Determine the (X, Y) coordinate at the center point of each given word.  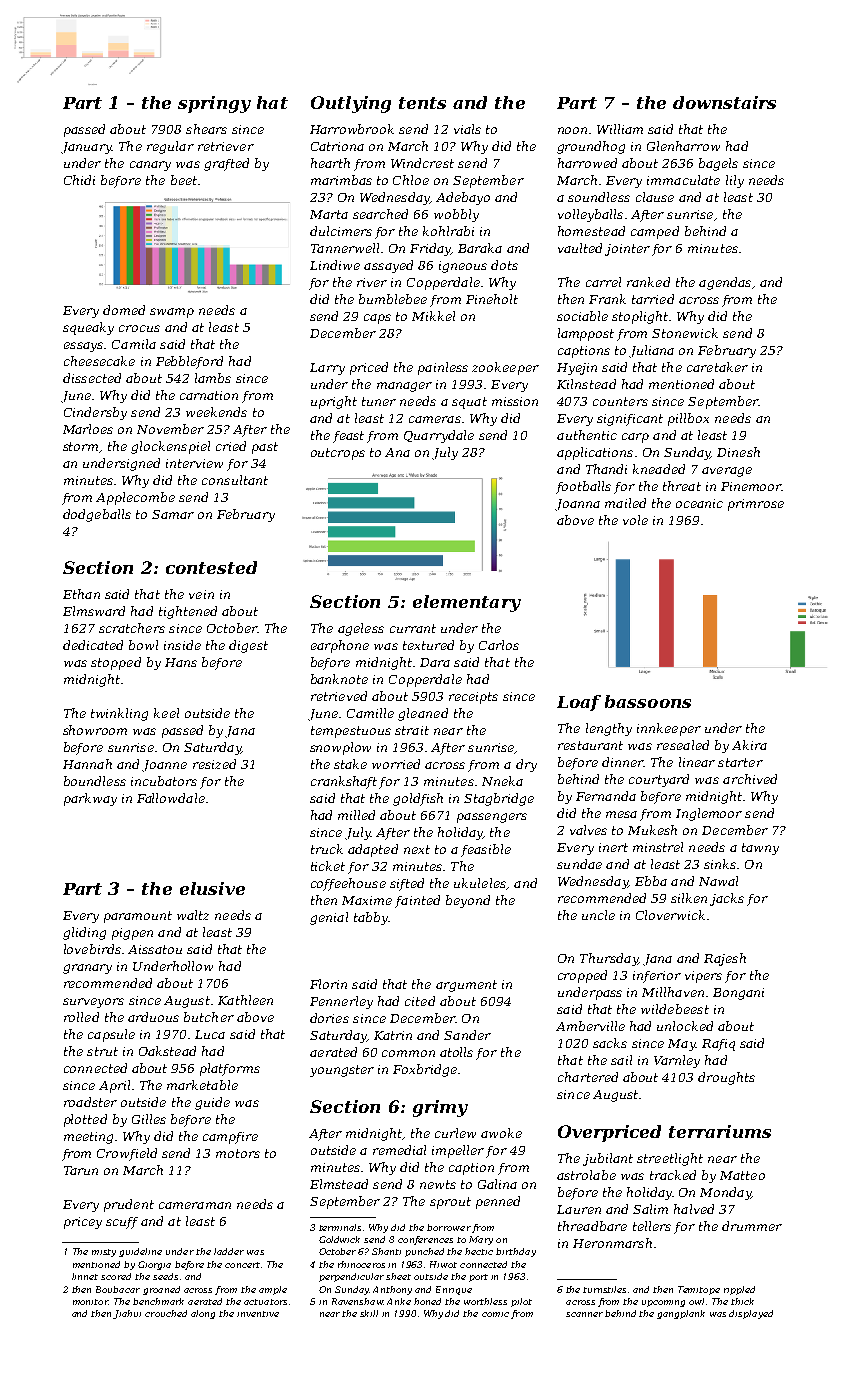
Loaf (579, 703)
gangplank (681, 1314)
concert (242, 1265)
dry (526, 765)
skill (369, 1313)
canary (150, 166)
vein (201, 594)
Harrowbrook (352, 129)
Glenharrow (683, 146)
